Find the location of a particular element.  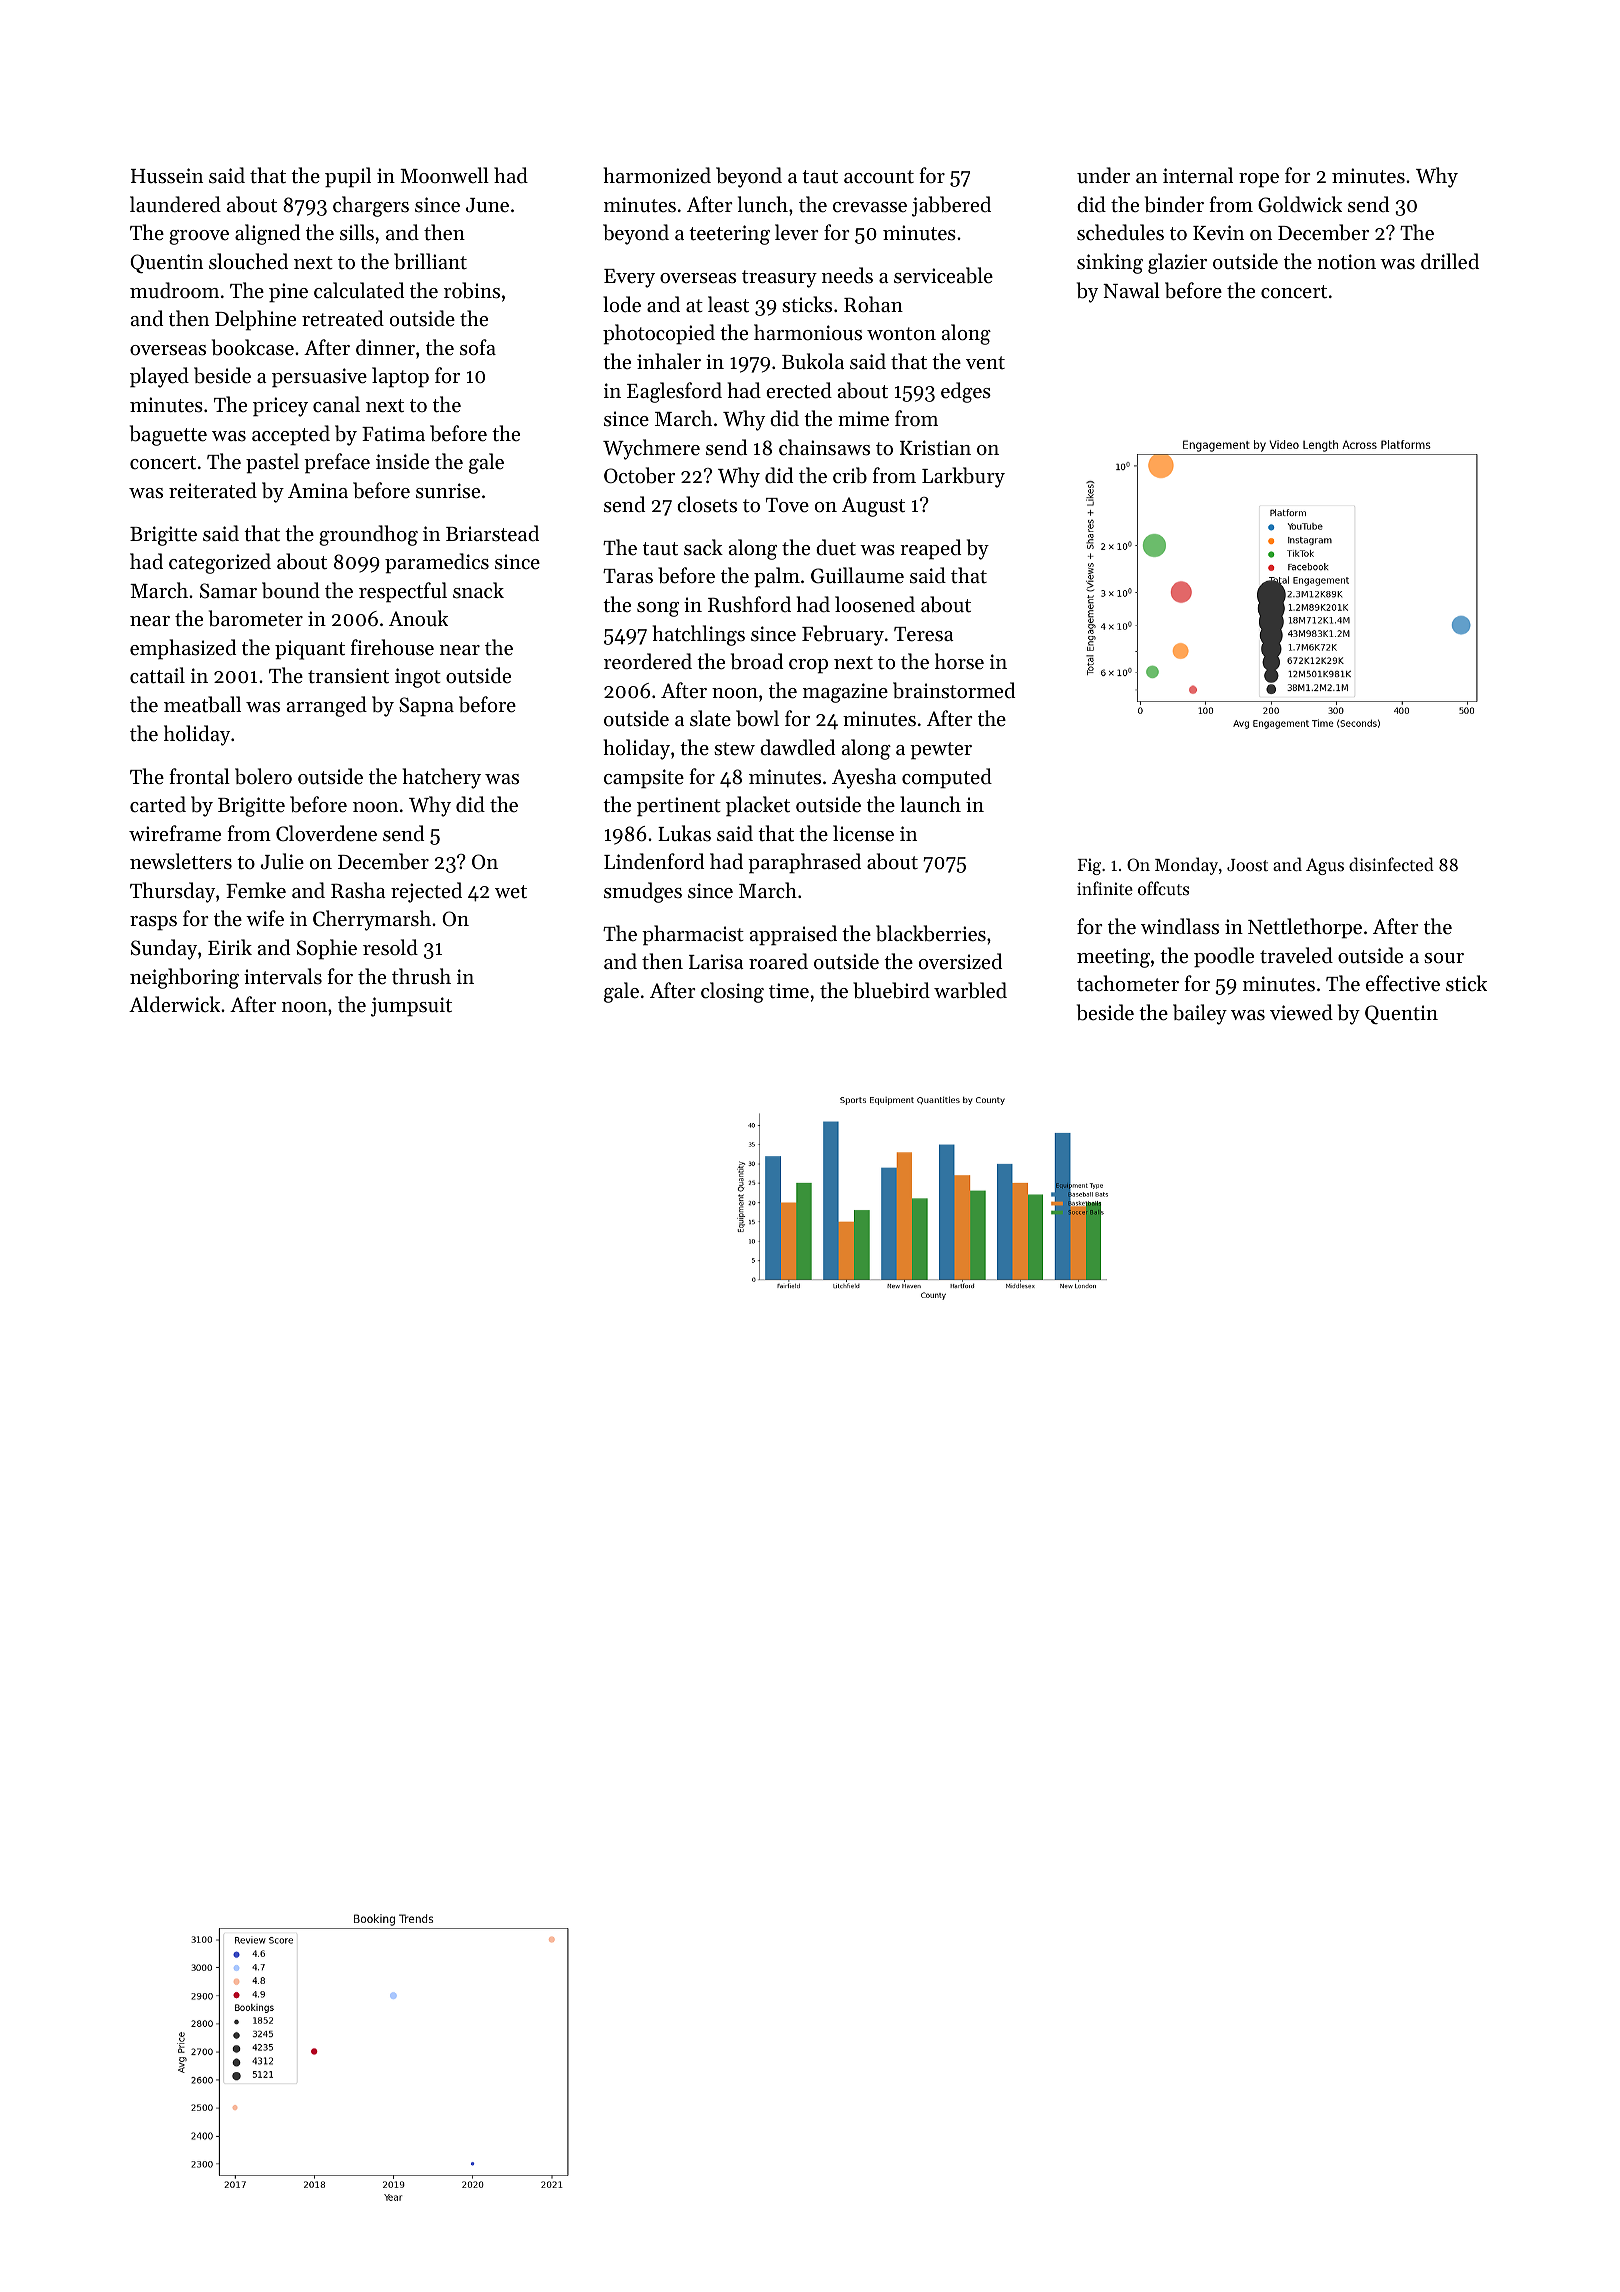

reaped is located at coordinates (930, 549).
